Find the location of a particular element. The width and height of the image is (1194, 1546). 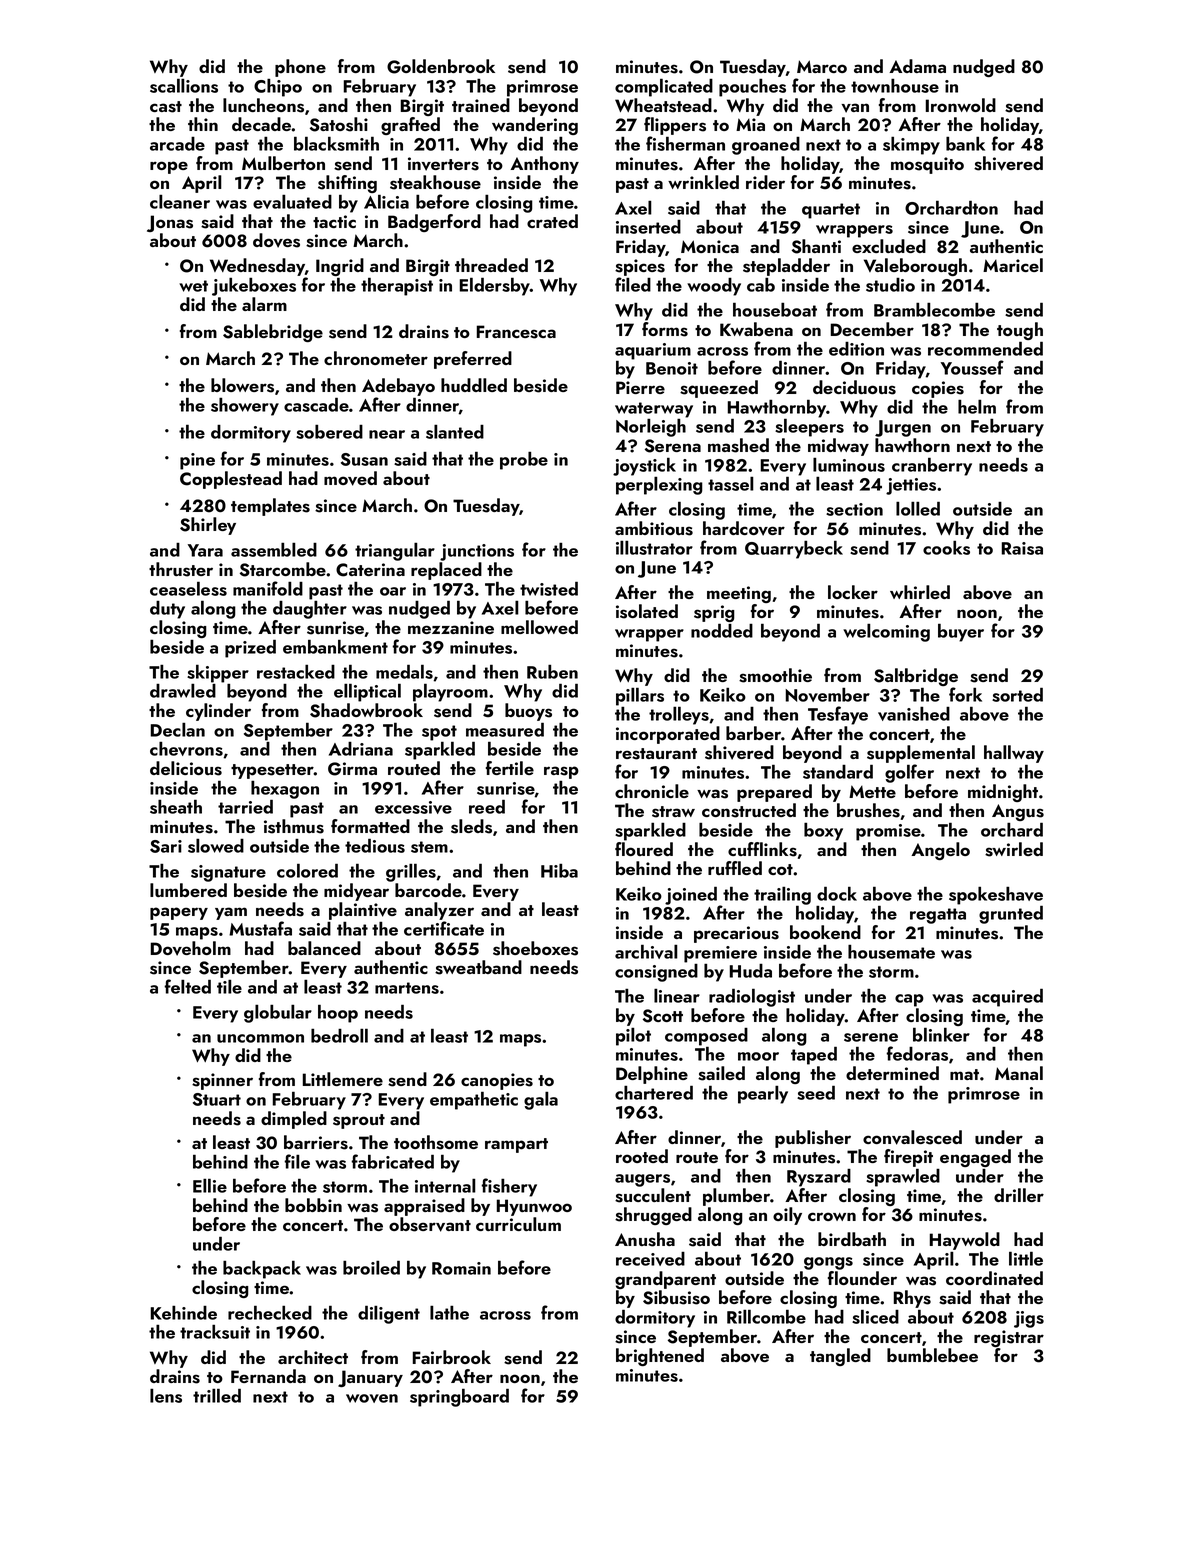

canopies is located at coordinates (497, 1081).
